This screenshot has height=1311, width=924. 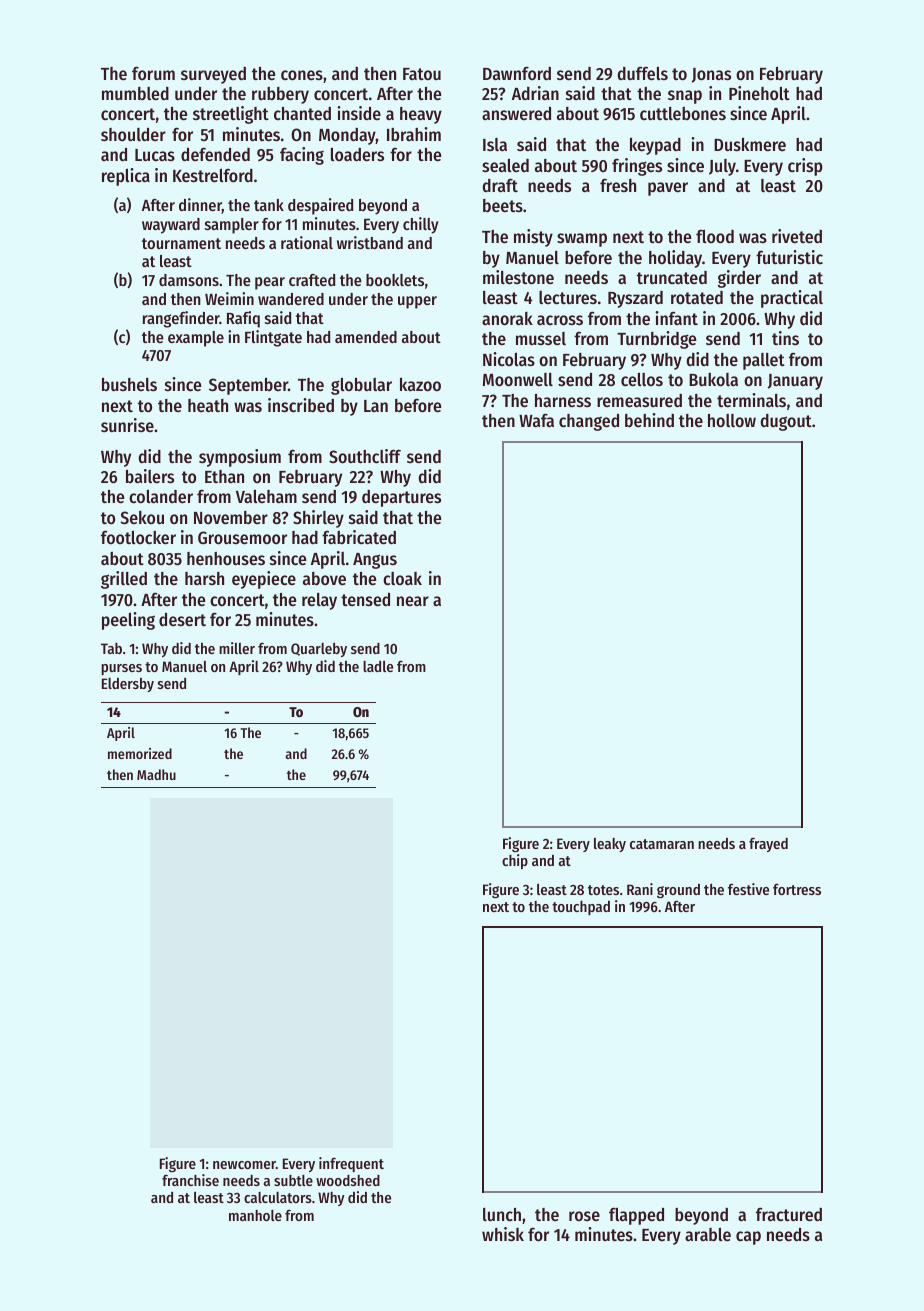 What do you see at coordinates (414, 134) in the screenshot?
I see `Ibrahim` at bounding box center [414, 134].
